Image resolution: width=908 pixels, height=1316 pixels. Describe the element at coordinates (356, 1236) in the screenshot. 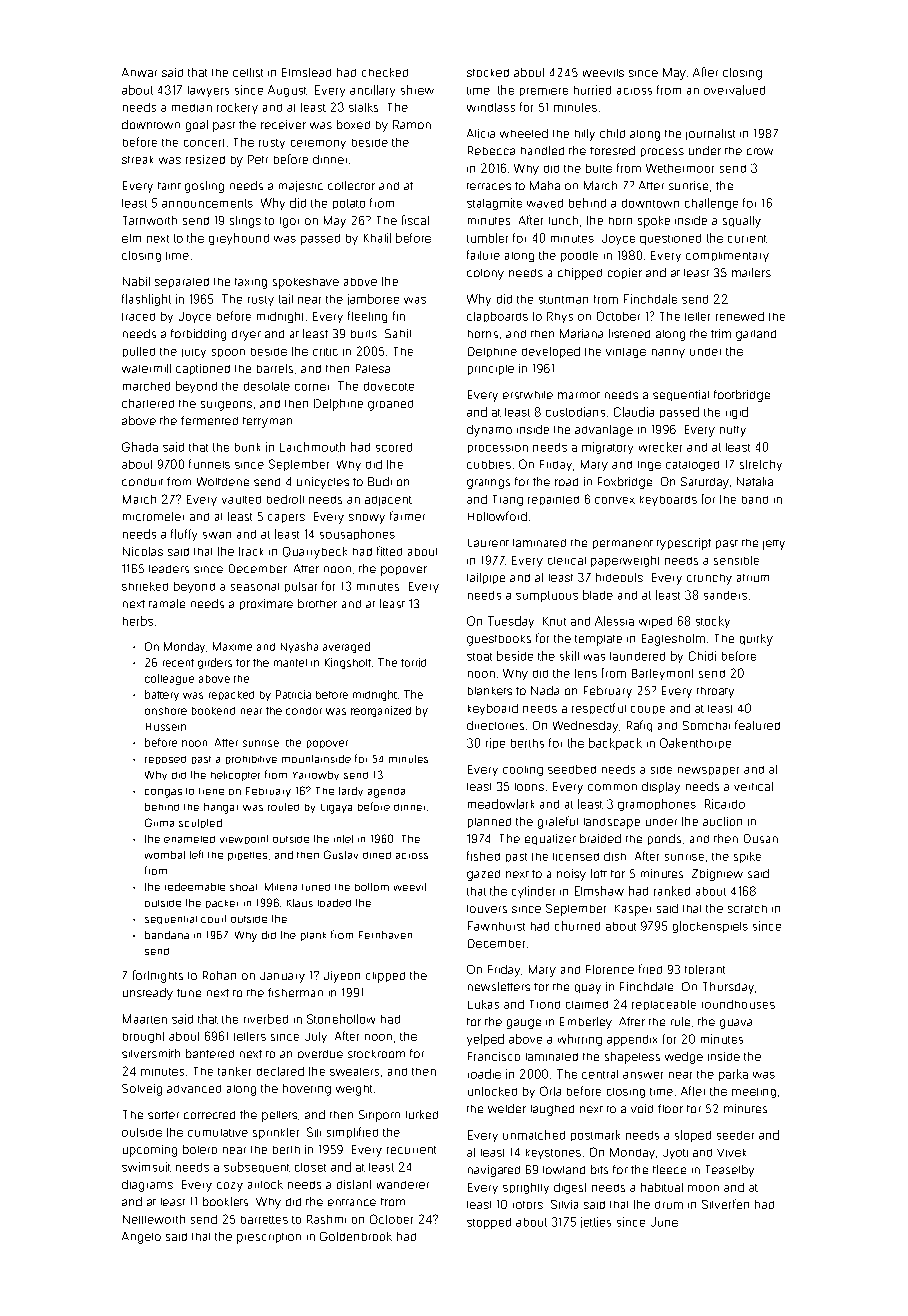

I see `Goldenbrook` at that location.
